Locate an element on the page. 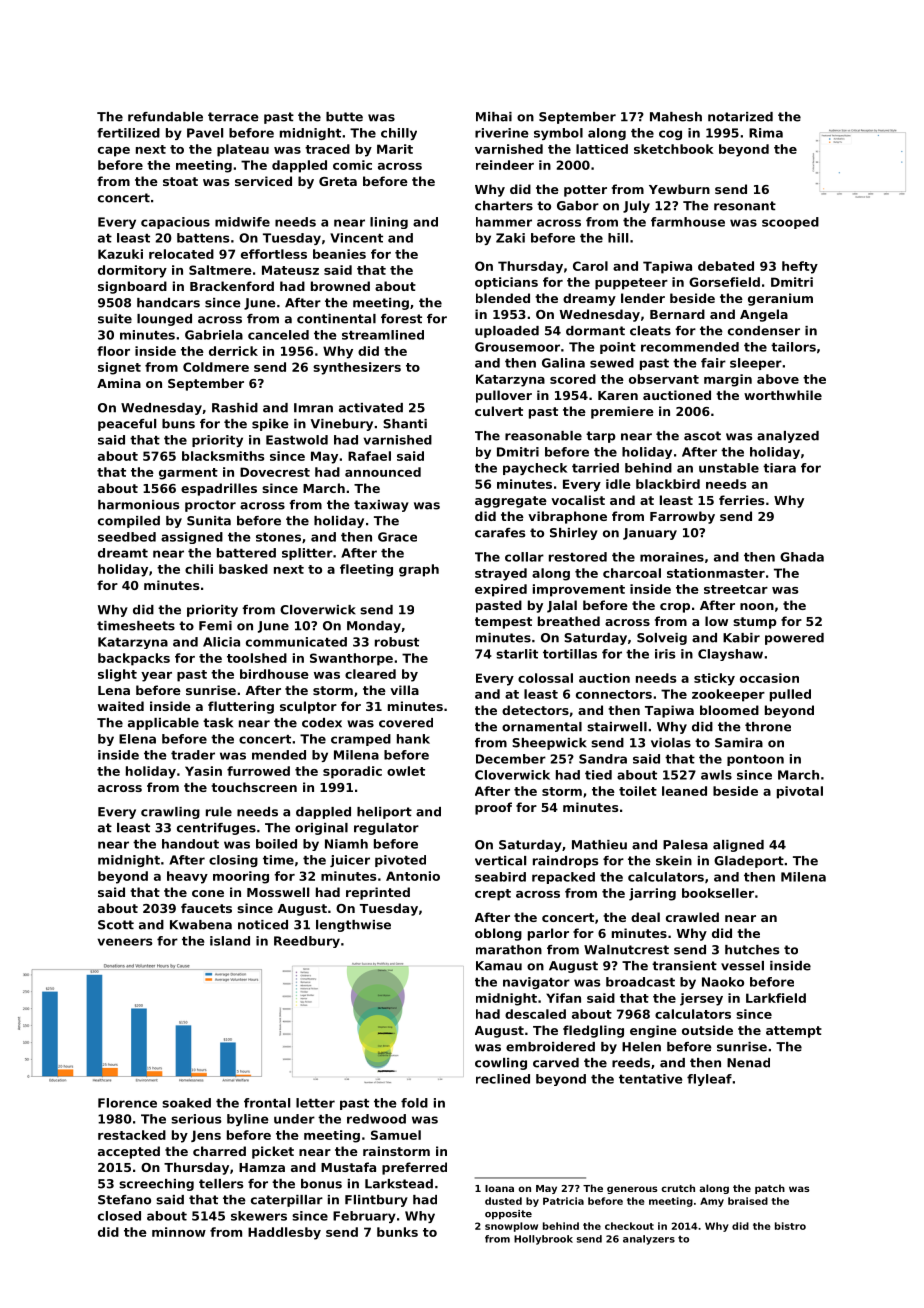  Mahesh is located at coordinates (676, 117).
